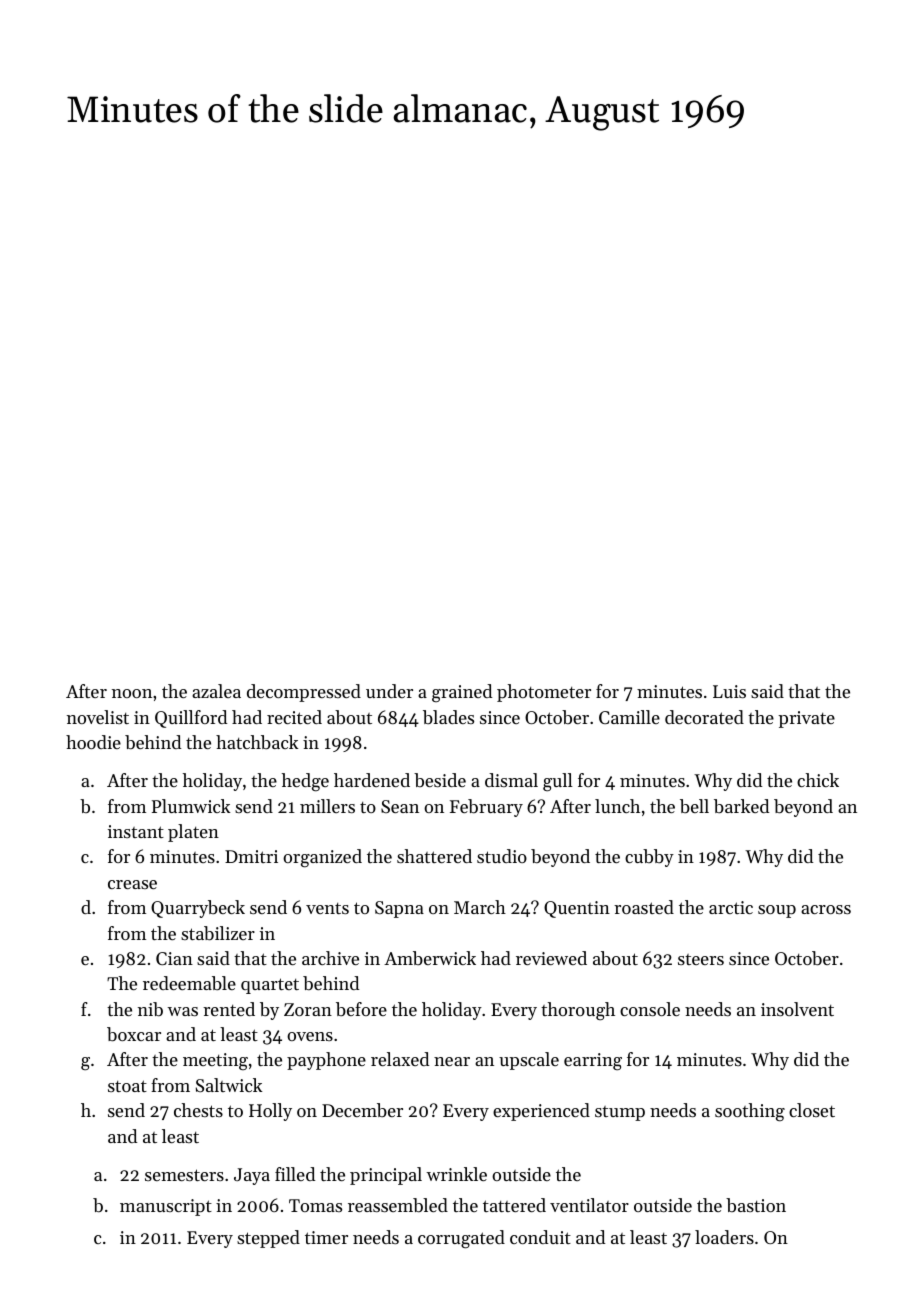  Describe the element at coordinates (326, 1237) in the image. I see `timer` at that location.
